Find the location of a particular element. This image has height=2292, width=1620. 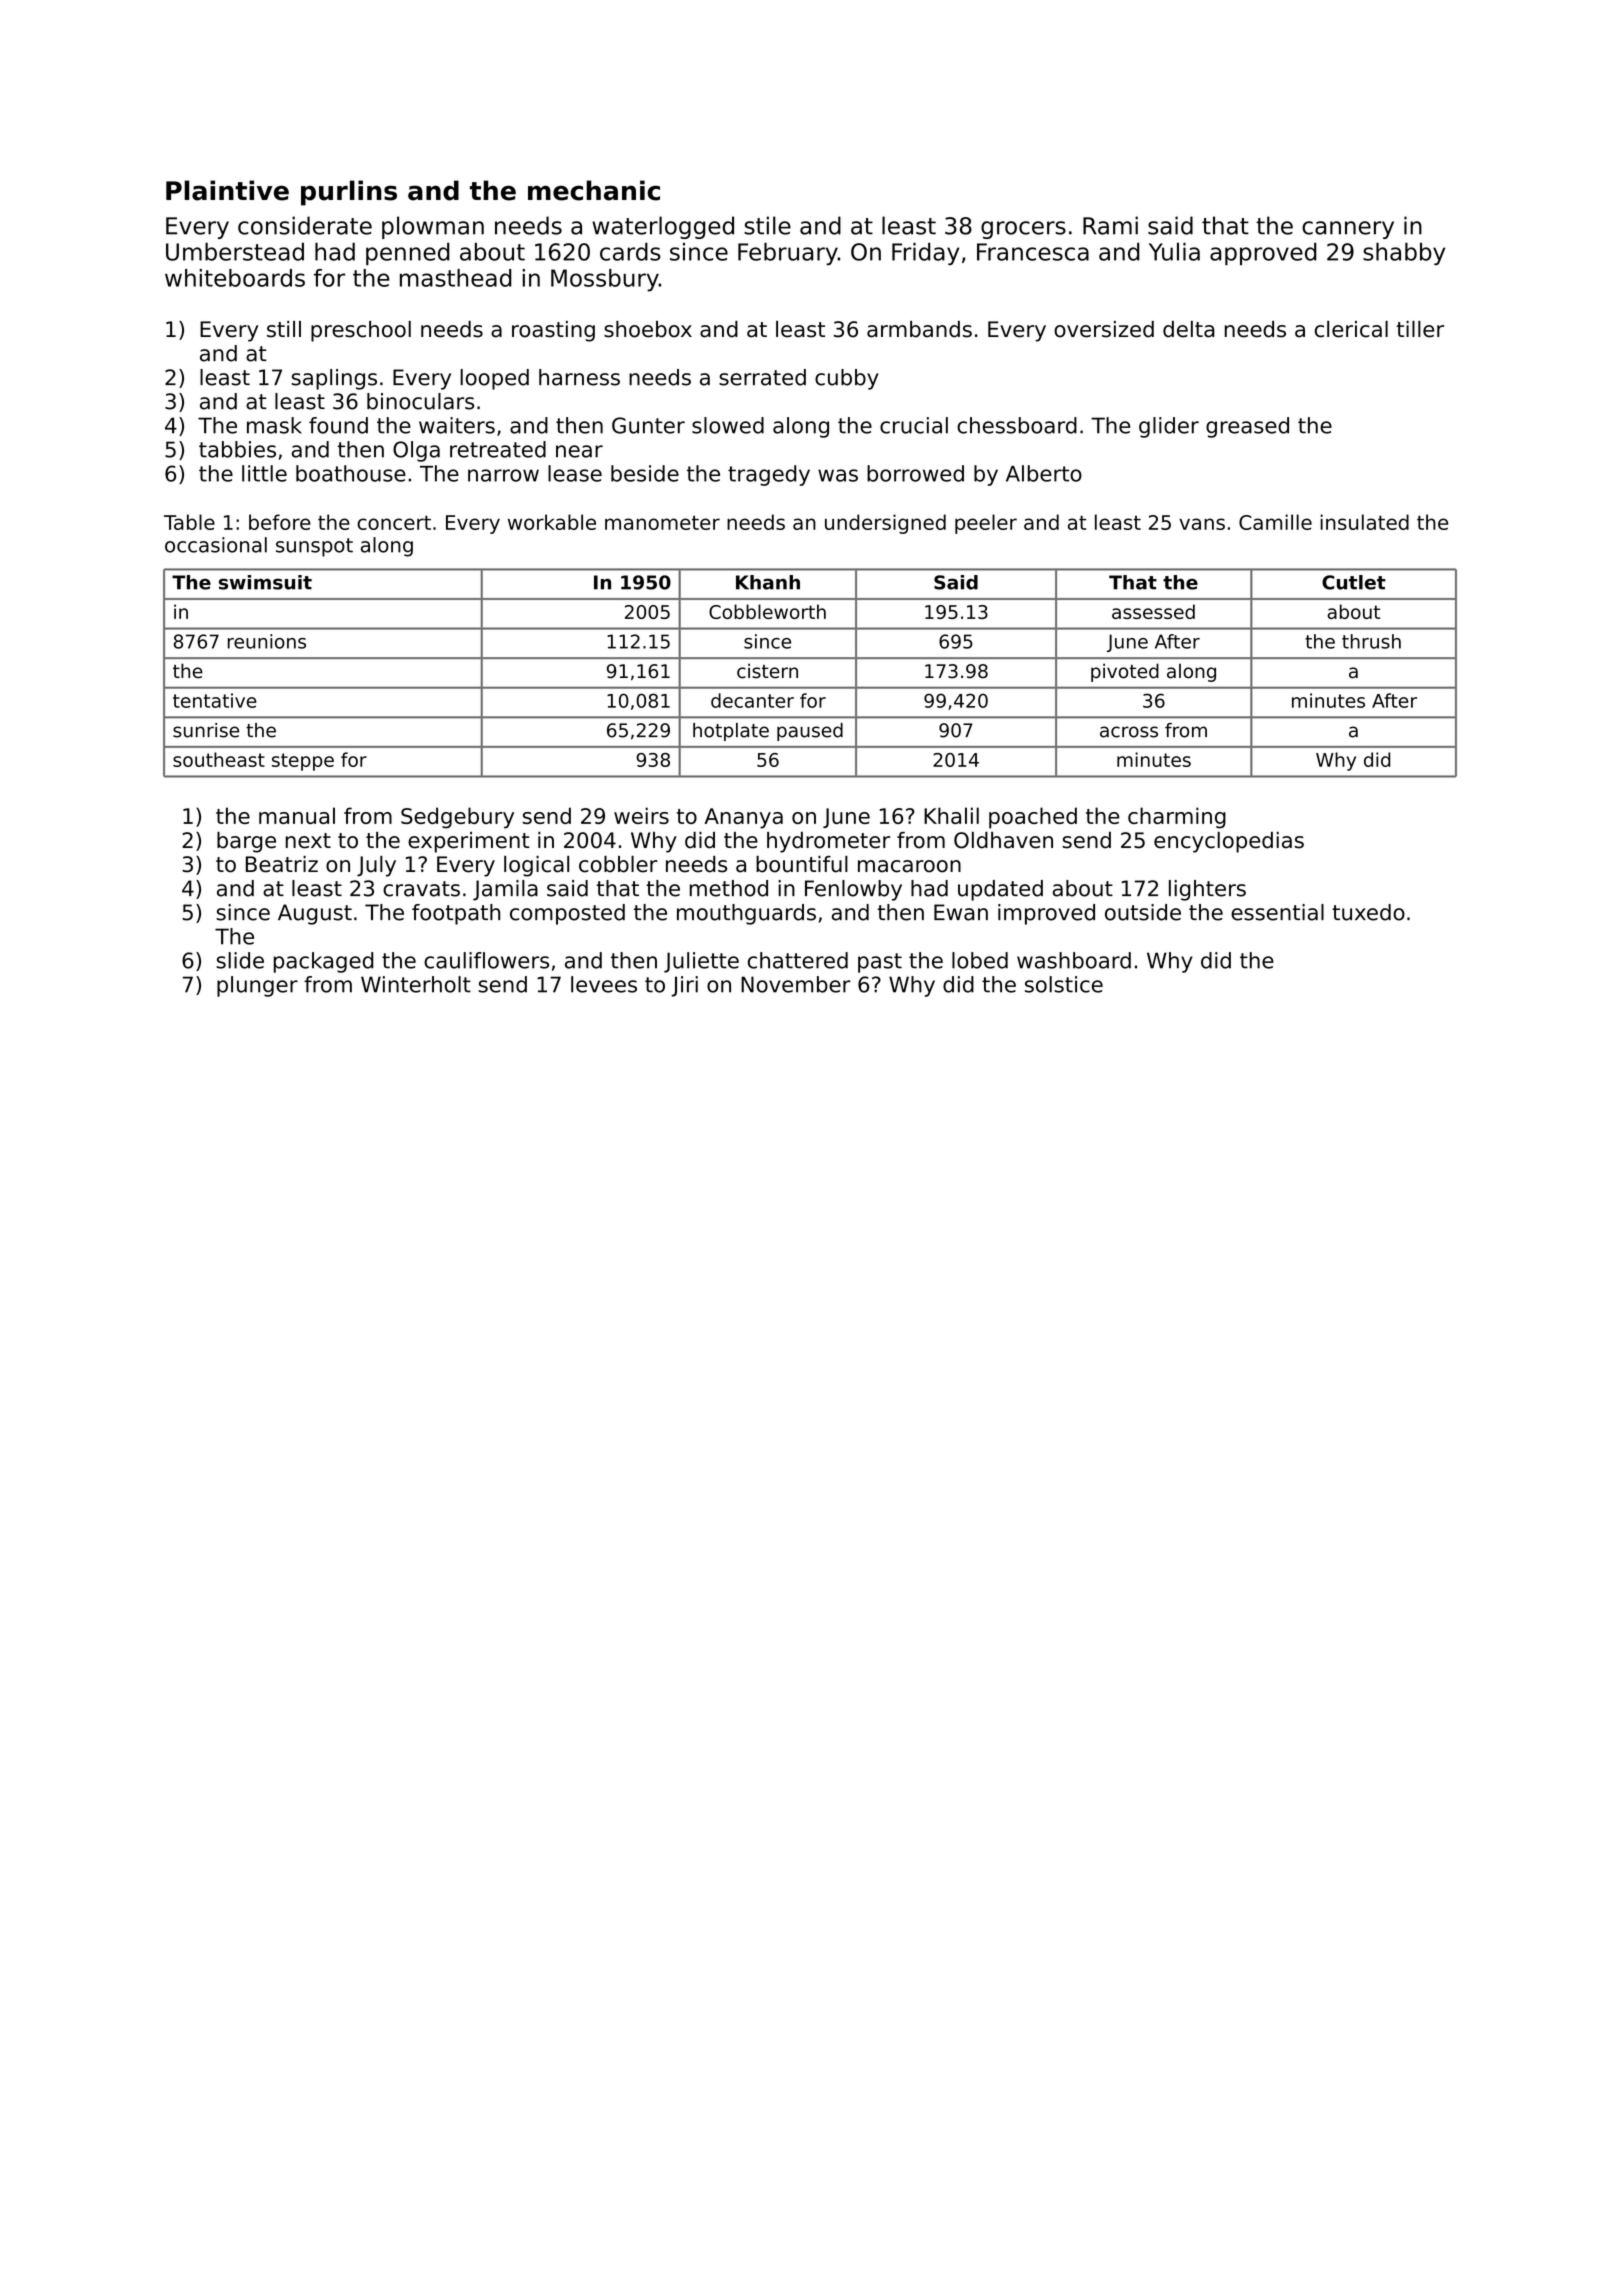

reunions is located at coordinates (267, 641).
